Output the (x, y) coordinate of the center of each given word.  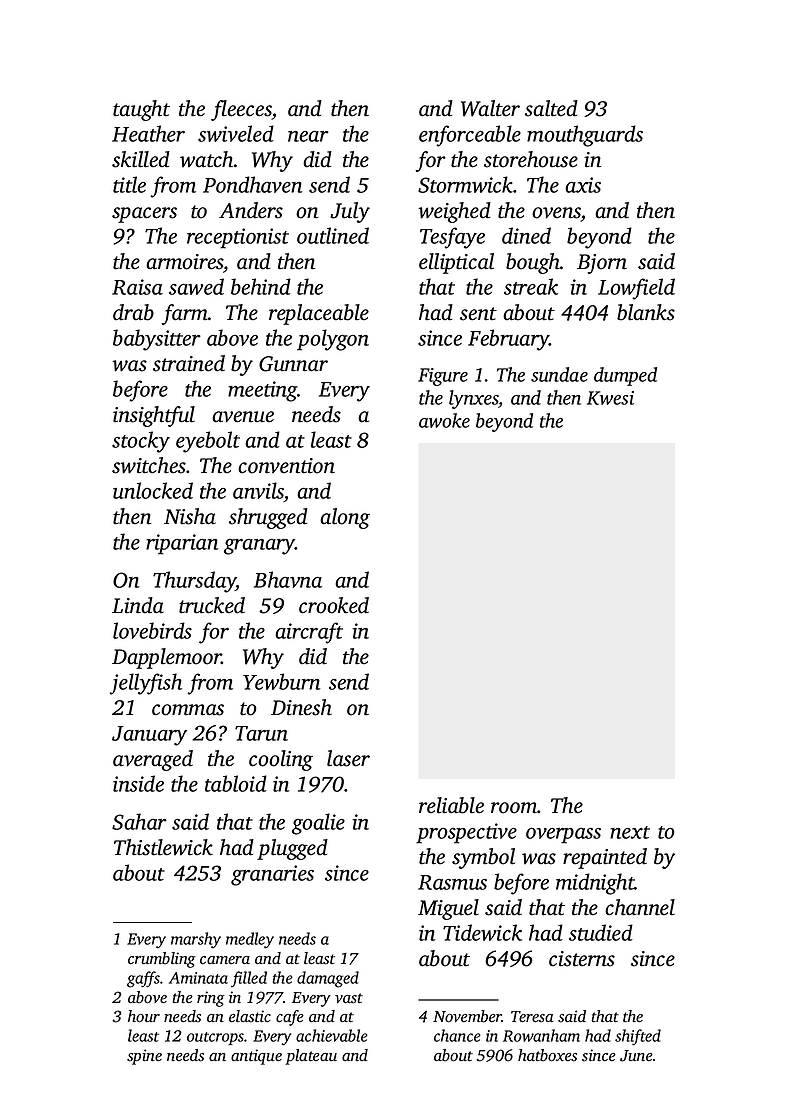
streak (531, 286)
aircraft (309, 633)
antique (256, 1057)
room (514, 808)
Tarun (261, 733)
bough (533, 263)
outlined (333, 235)
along (345, 518)
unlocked (153, 490)
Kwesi (610, 398)
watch (206, 159)
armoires (185, 263)
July (350, 212)
